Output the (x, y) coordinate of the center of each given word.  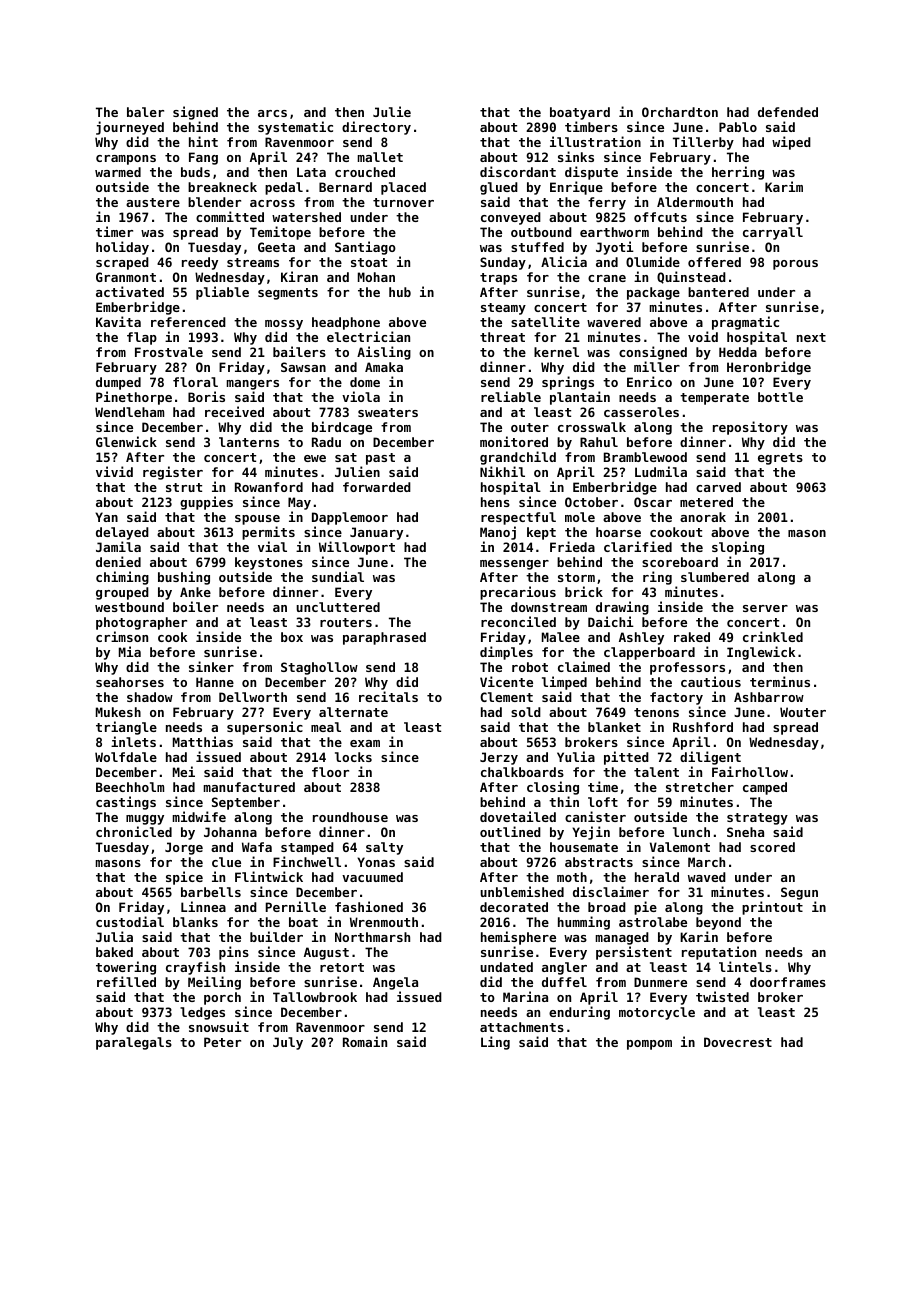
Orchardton (680, 112)
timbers (591, 127)
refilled (126, 981)
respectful (518, 518)
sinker (211, 666)
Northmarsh (372, 937)
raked (692, 637)
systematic (295, 128)
